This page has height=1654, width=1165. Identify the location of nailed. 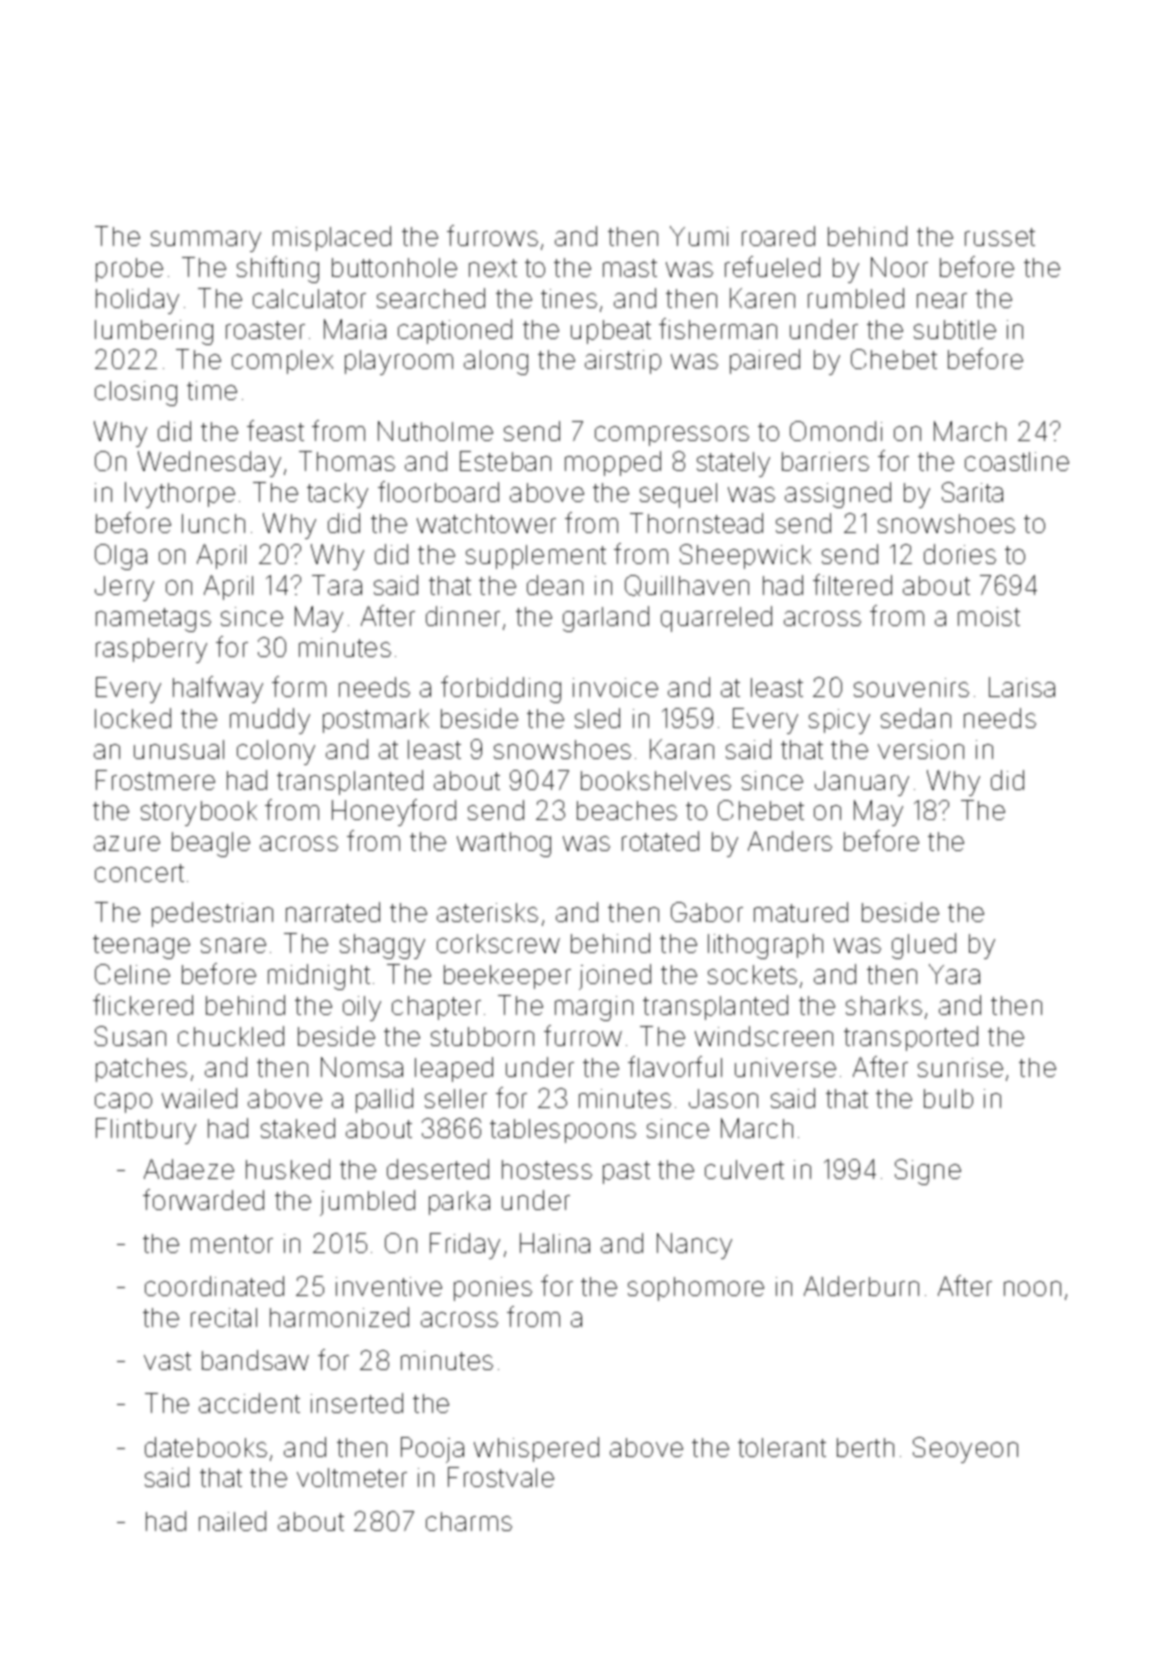
(232, 1521).
